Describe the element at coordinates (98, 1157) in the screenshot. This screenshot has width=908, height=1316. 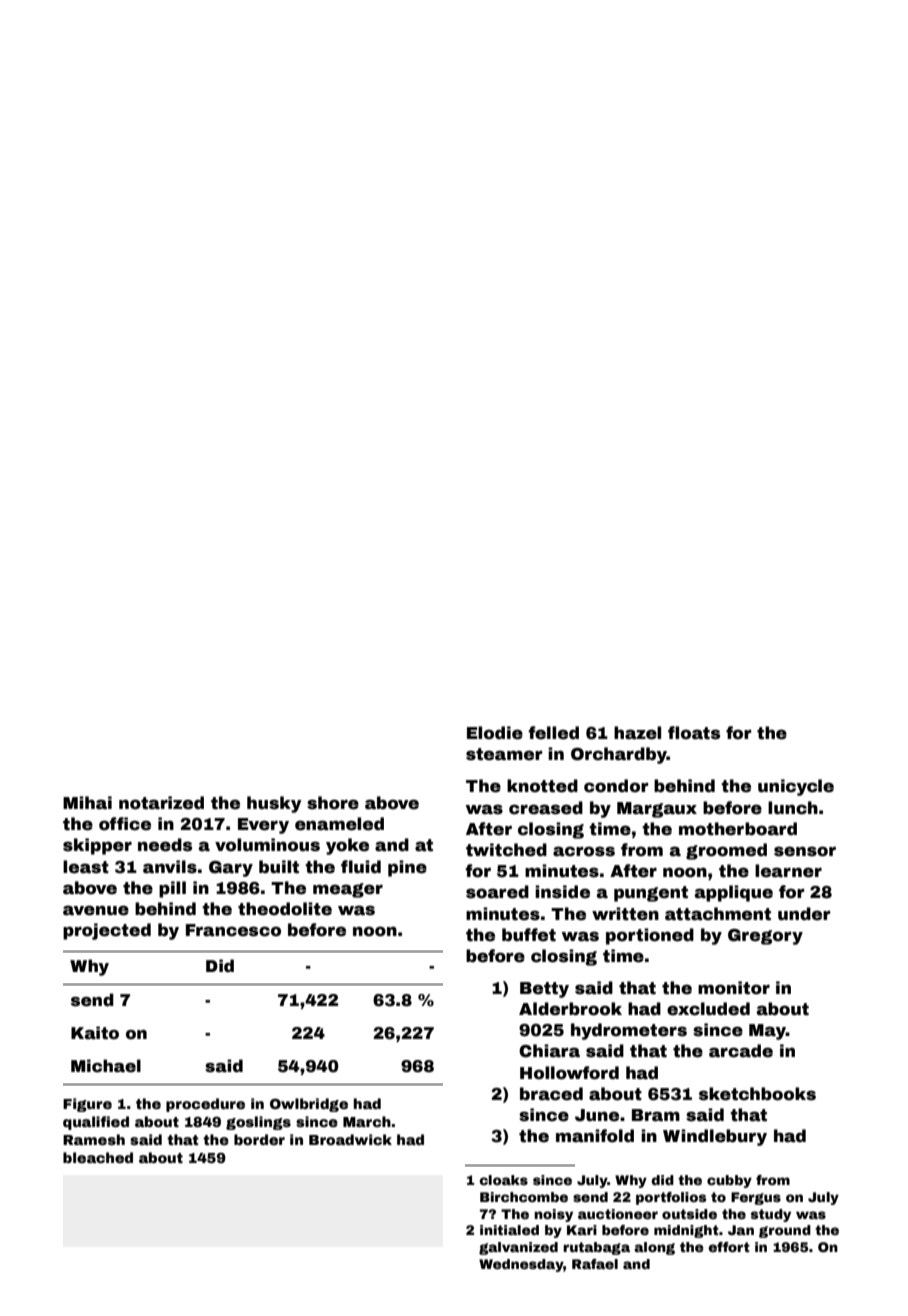
I see `bleached` at that location.
